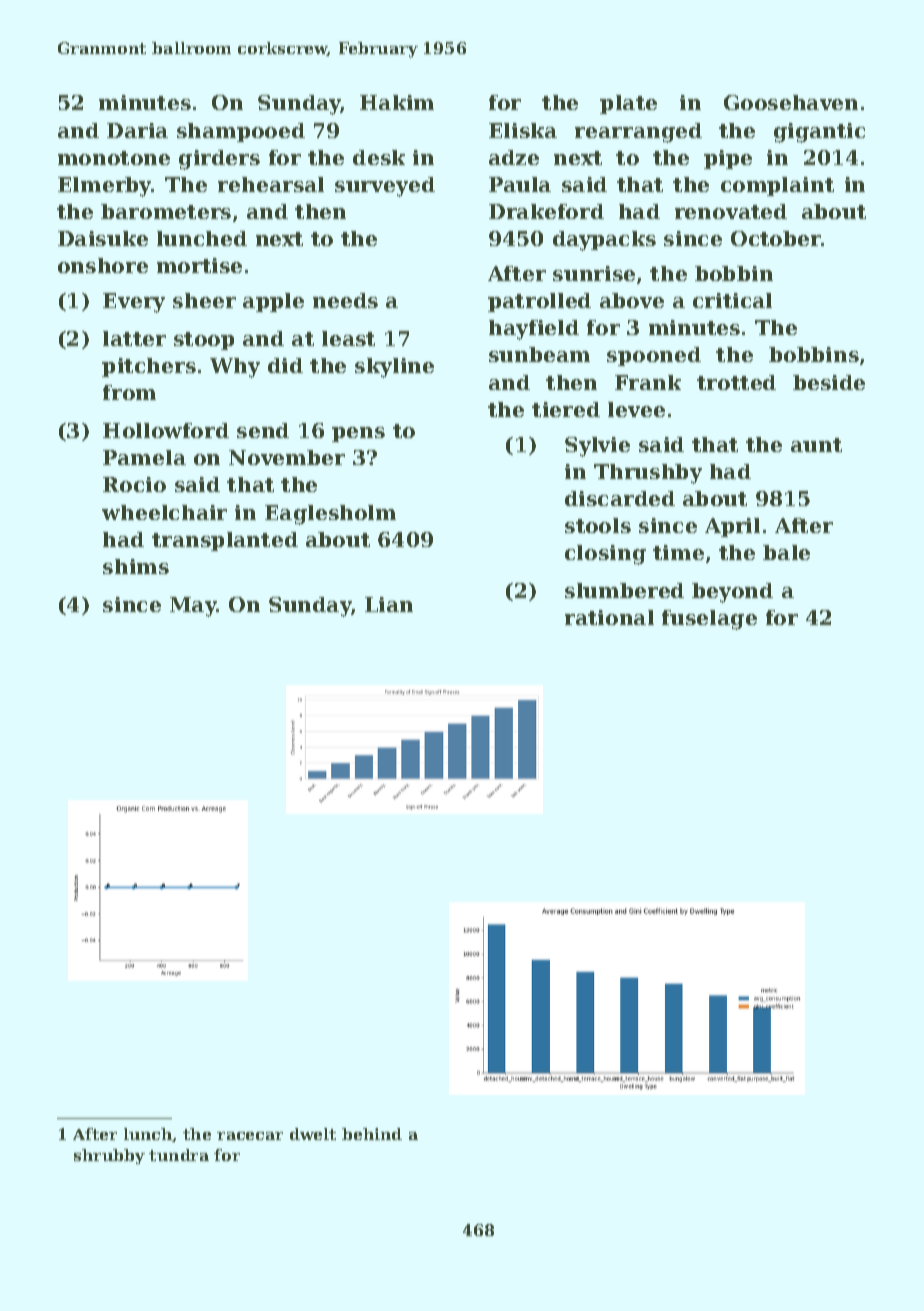 Image resolution: width=924 pixels, height=1311 pixels. I want to click on behind, so click(372, 1134).
